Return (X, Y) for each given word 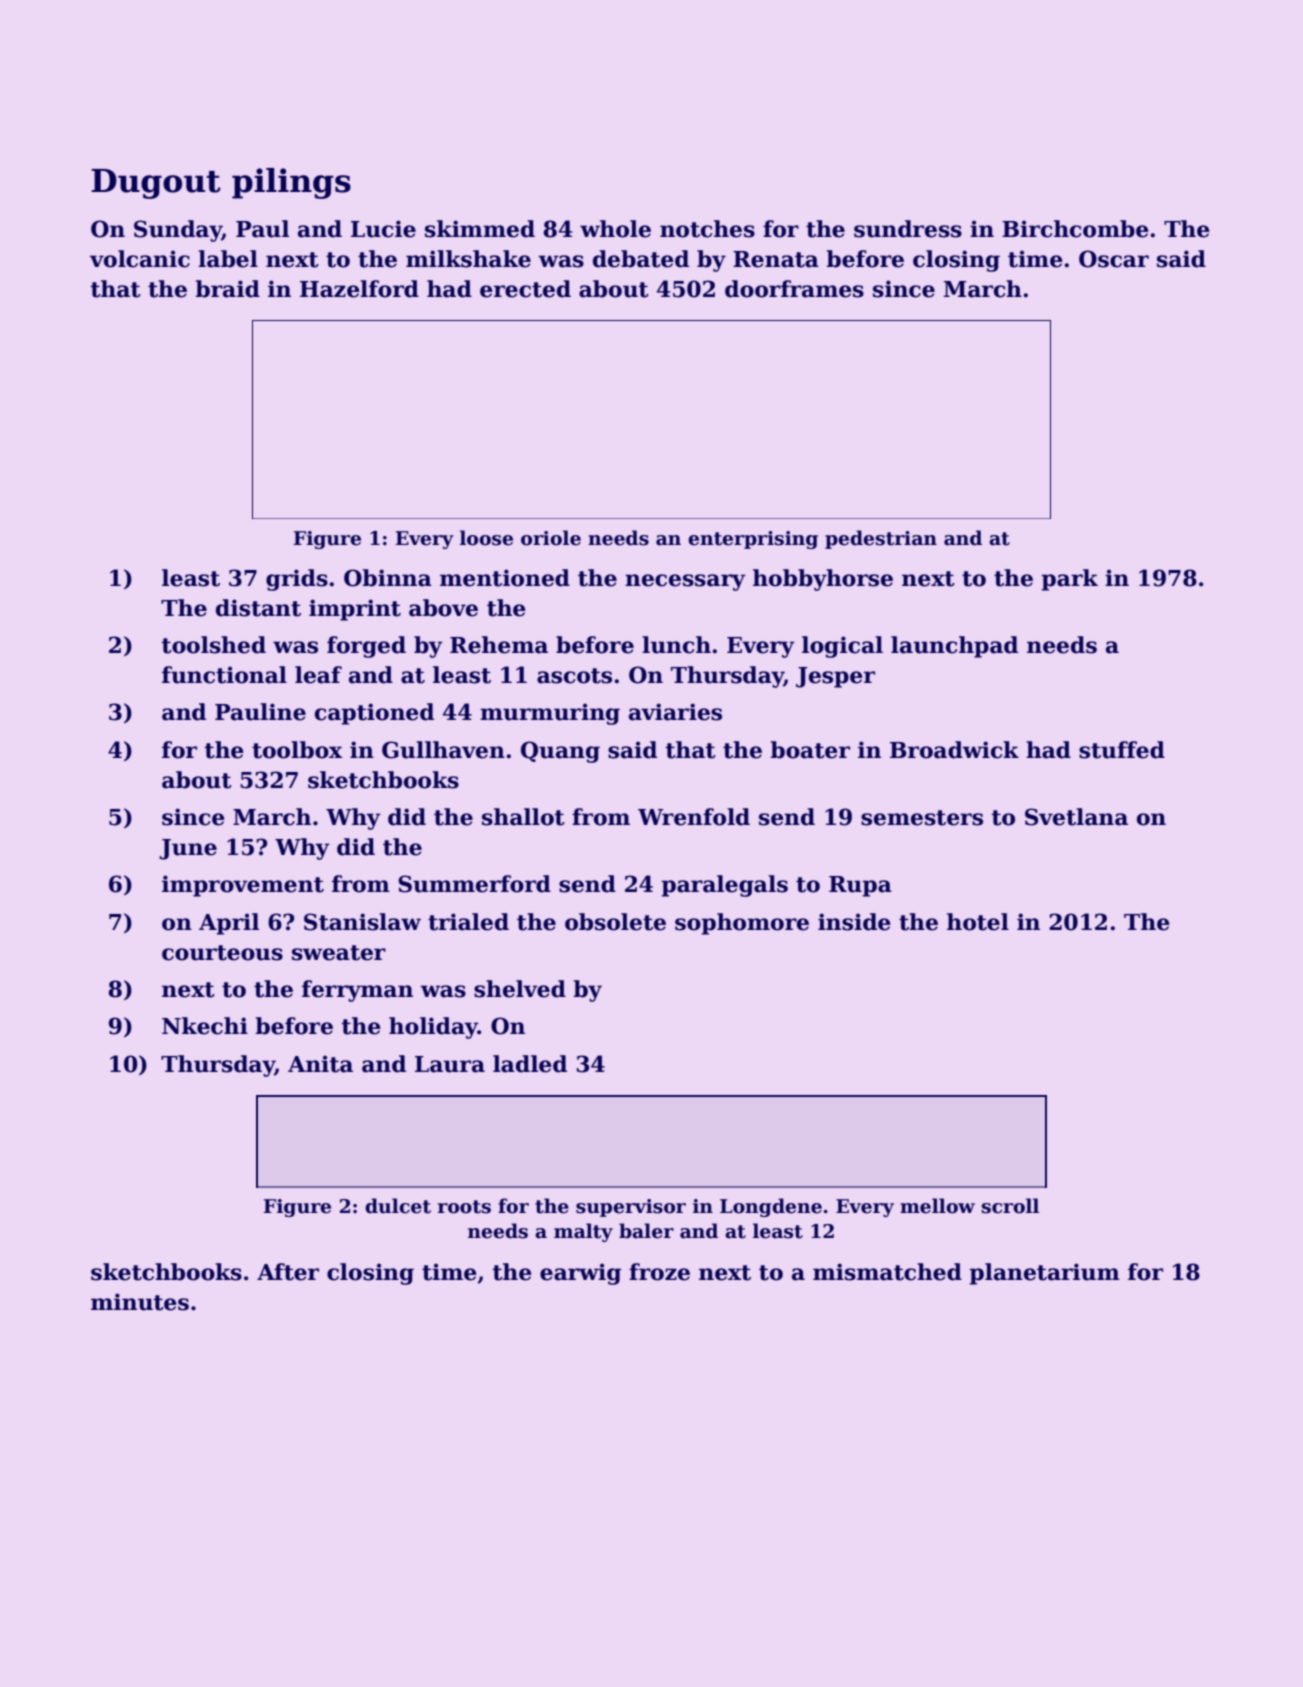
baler (646, 1231)
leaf (318, 675)
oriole (551, 538)
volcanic (140, 259)
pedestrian (881, 539)
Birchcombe (1075, 229)
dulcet (398, 1206)
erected (525, 289)
